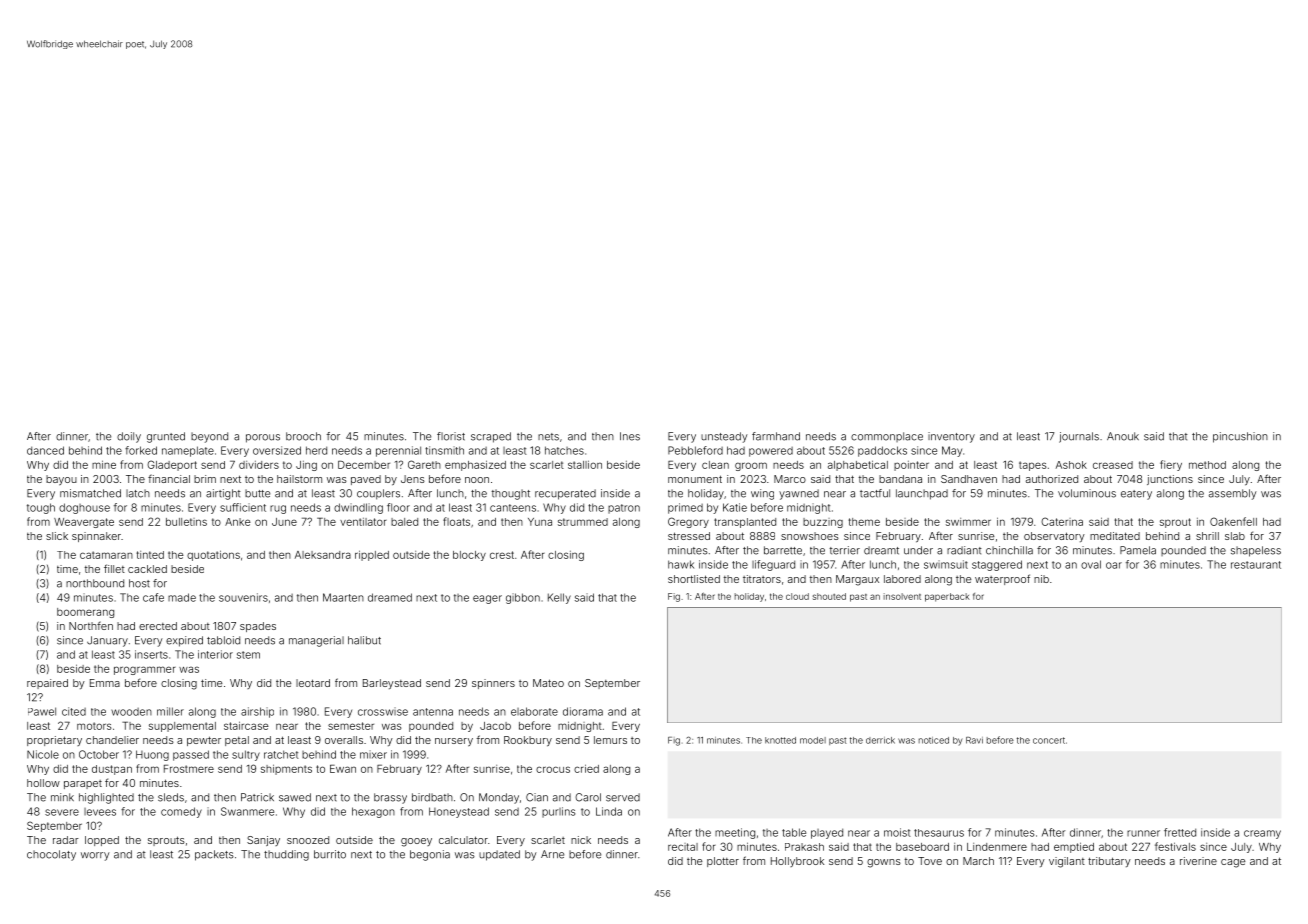  What do you see at coordinates (247, 811) in the document?
I see `Swanmere` at bounding box center [247, 811].
